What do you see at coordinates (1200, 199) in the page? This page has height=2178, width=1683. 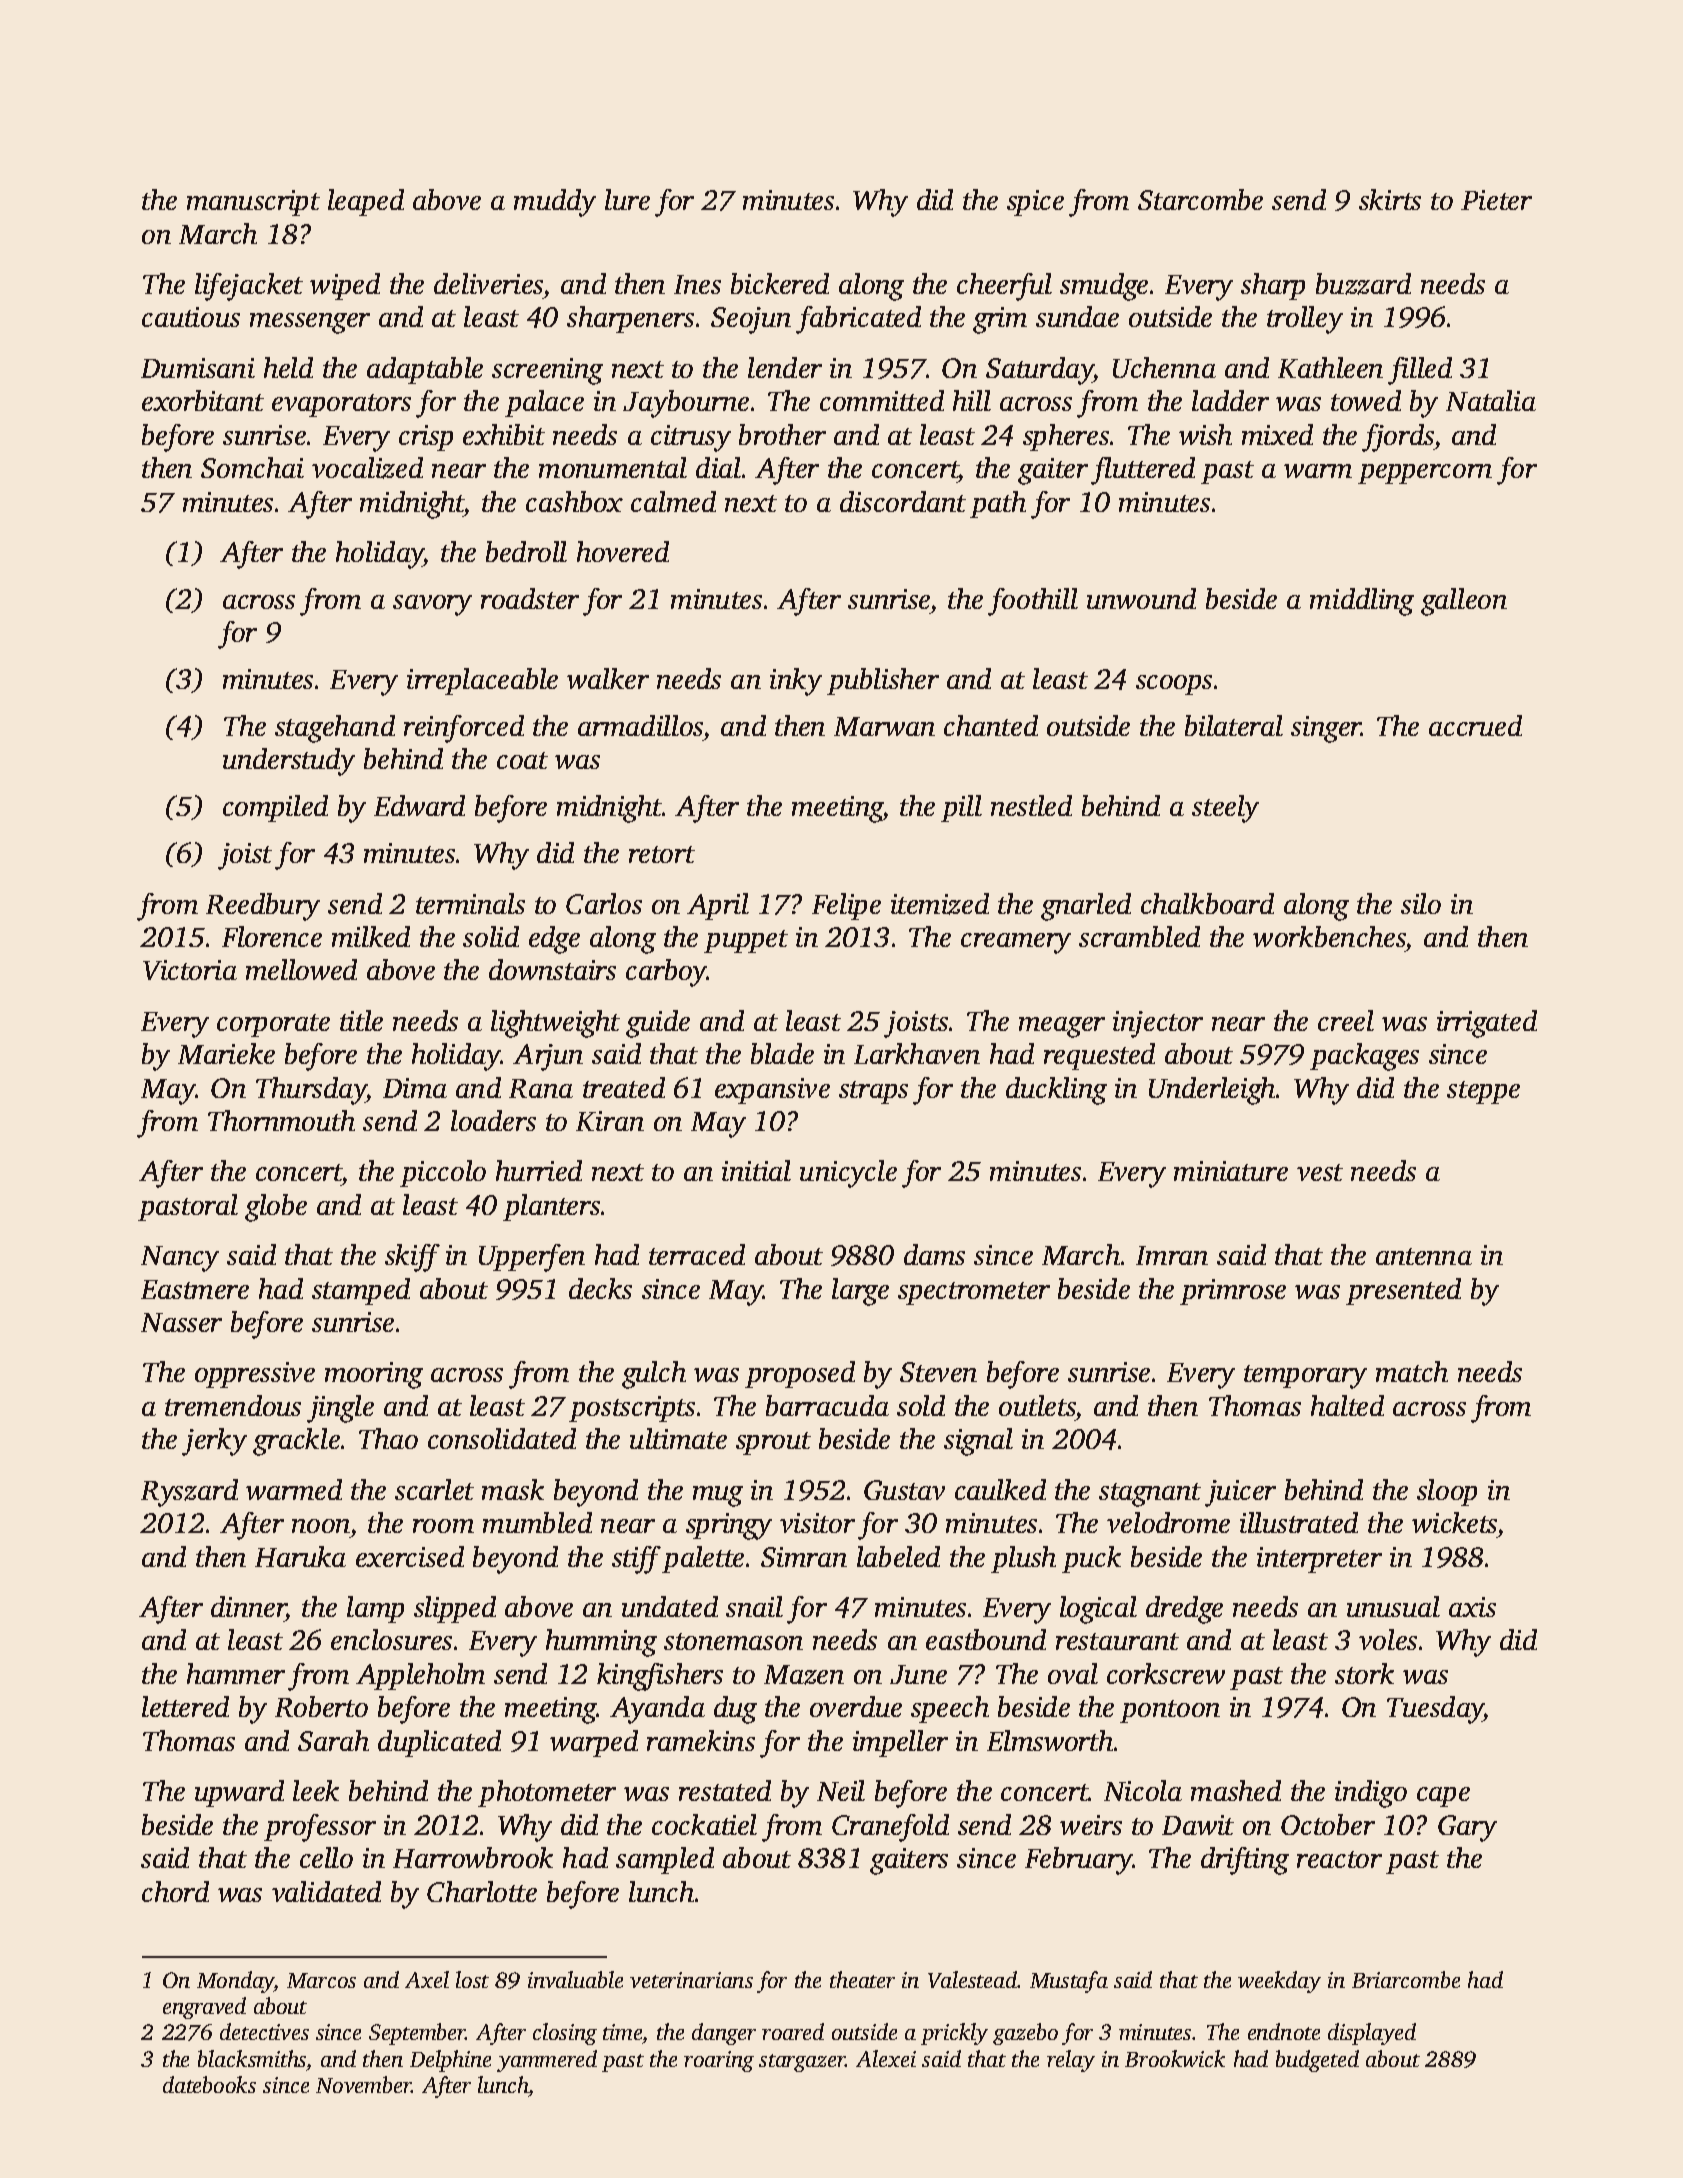 I see `Starcombe` at bounding box center [1200, 199].
